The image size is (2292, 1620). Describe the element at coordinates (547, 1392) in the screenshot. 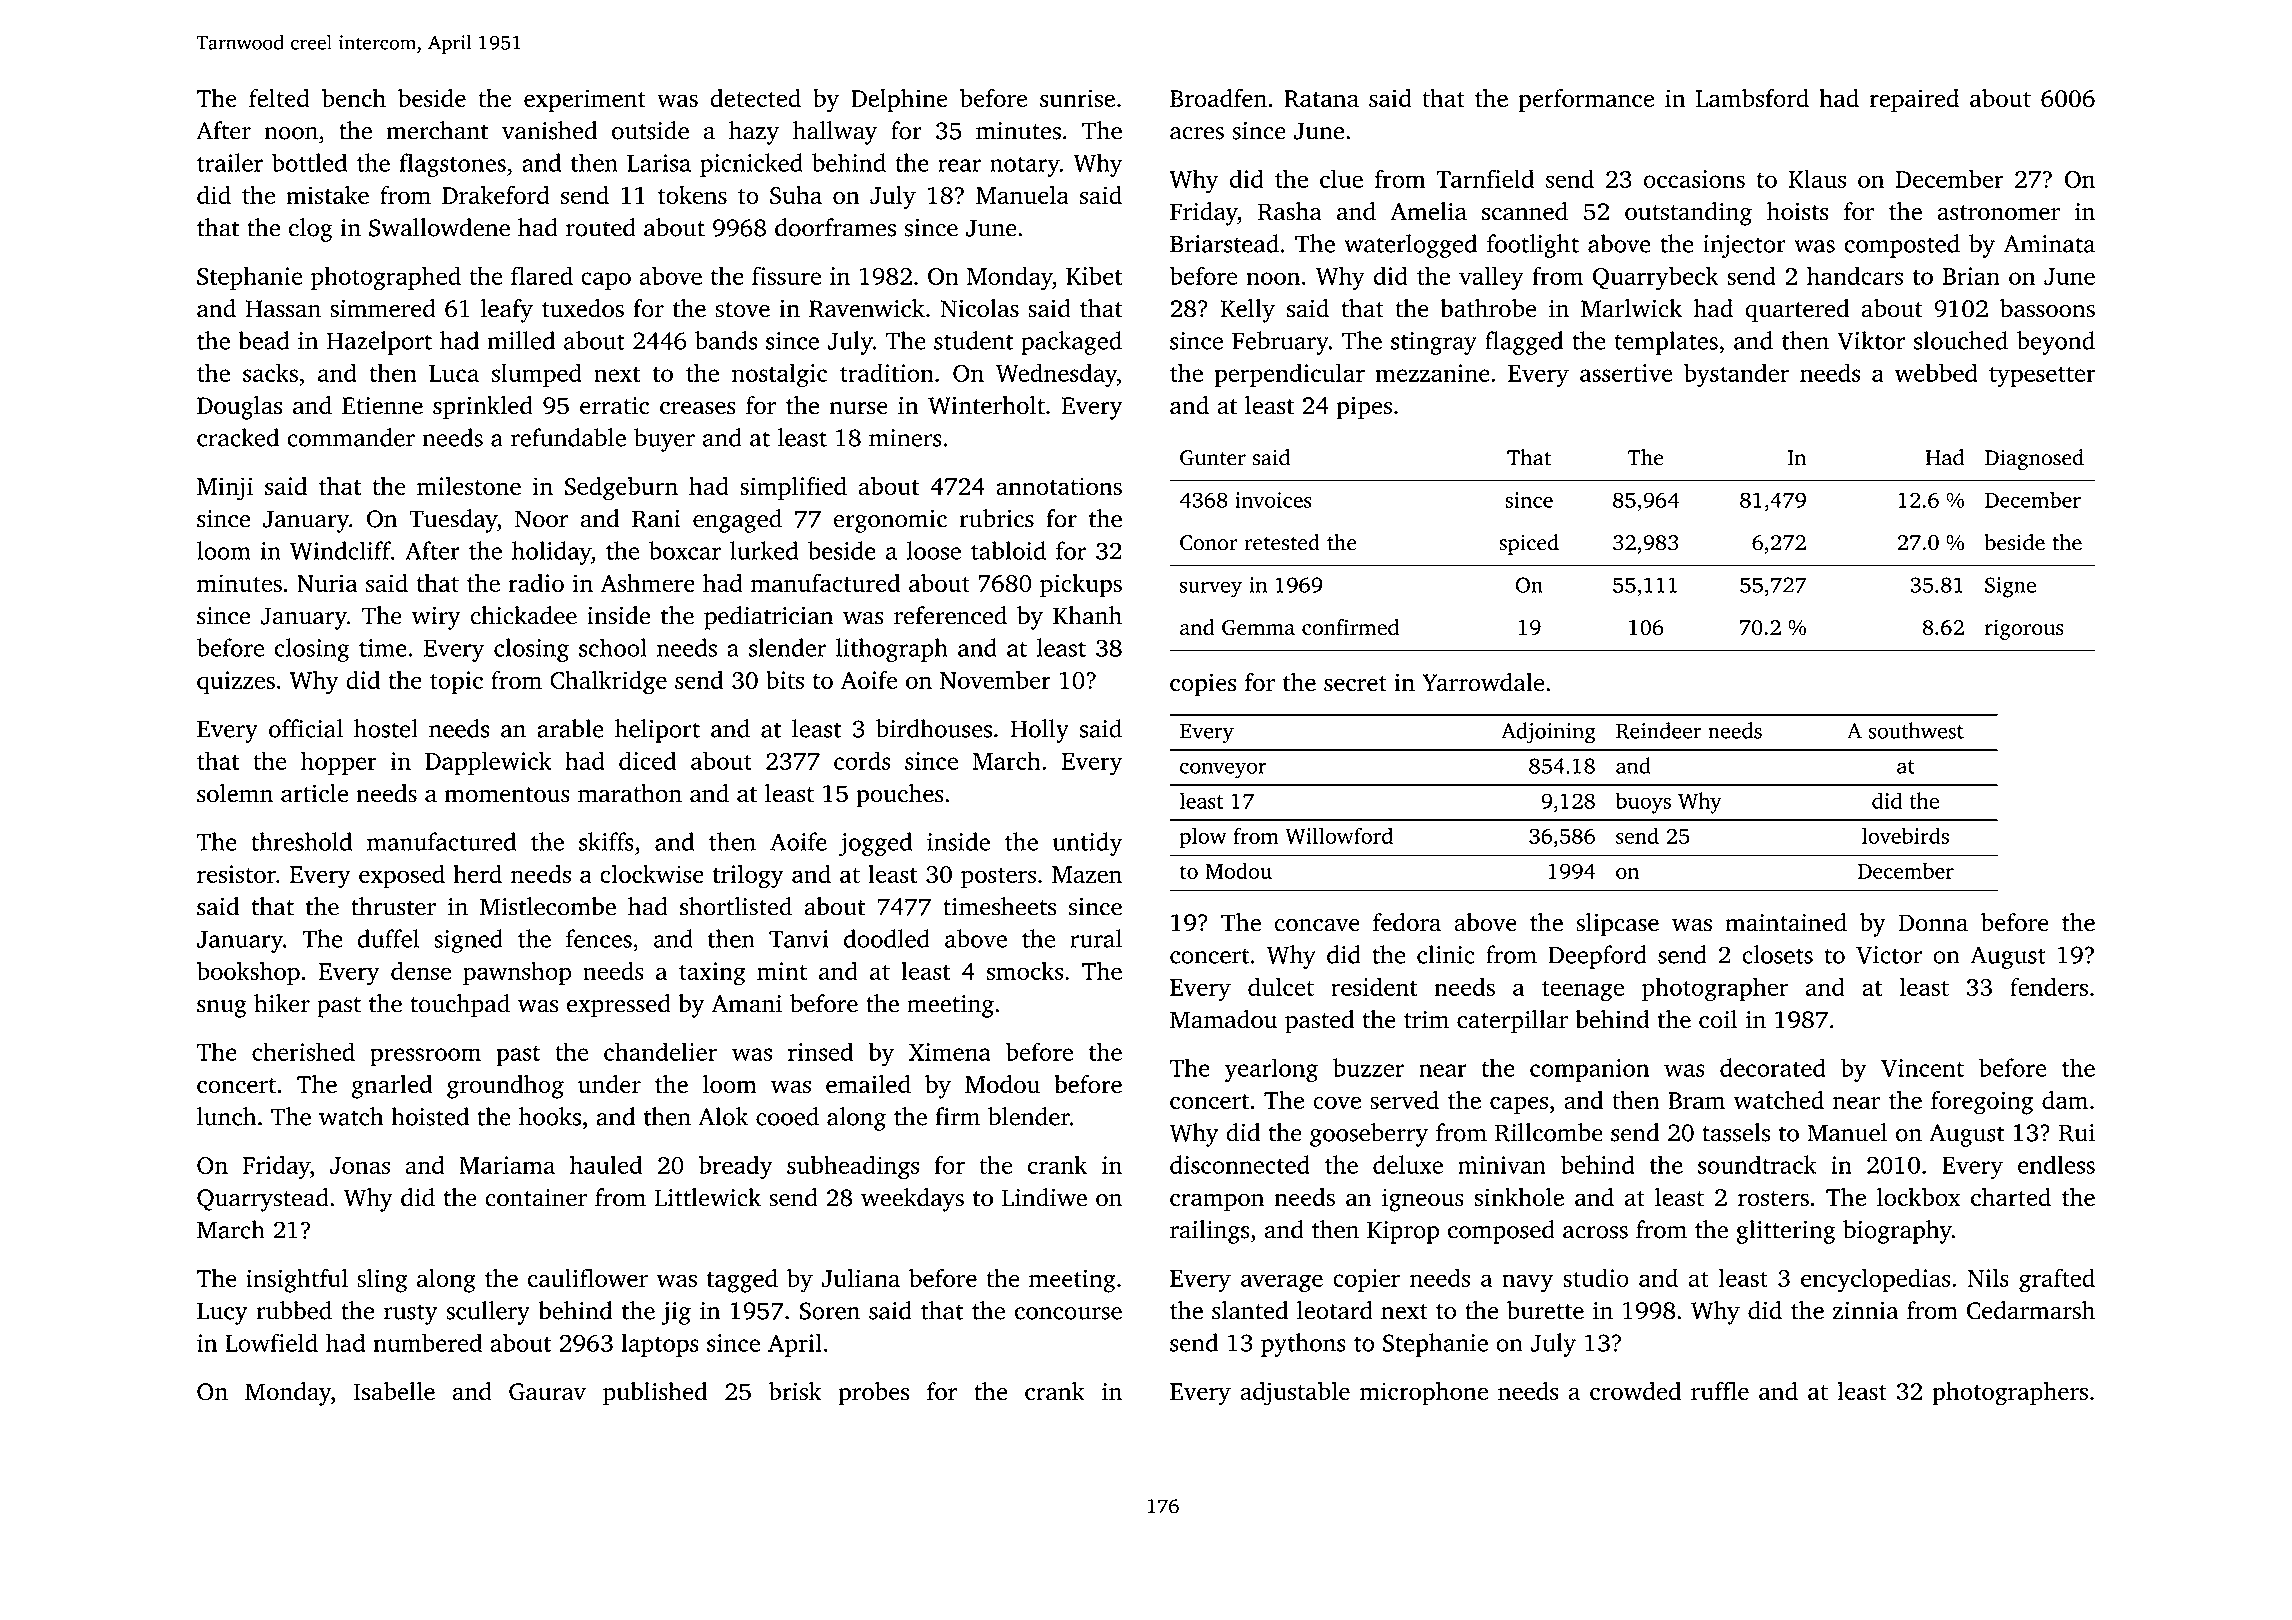

I see `Gaurav` at that location.
